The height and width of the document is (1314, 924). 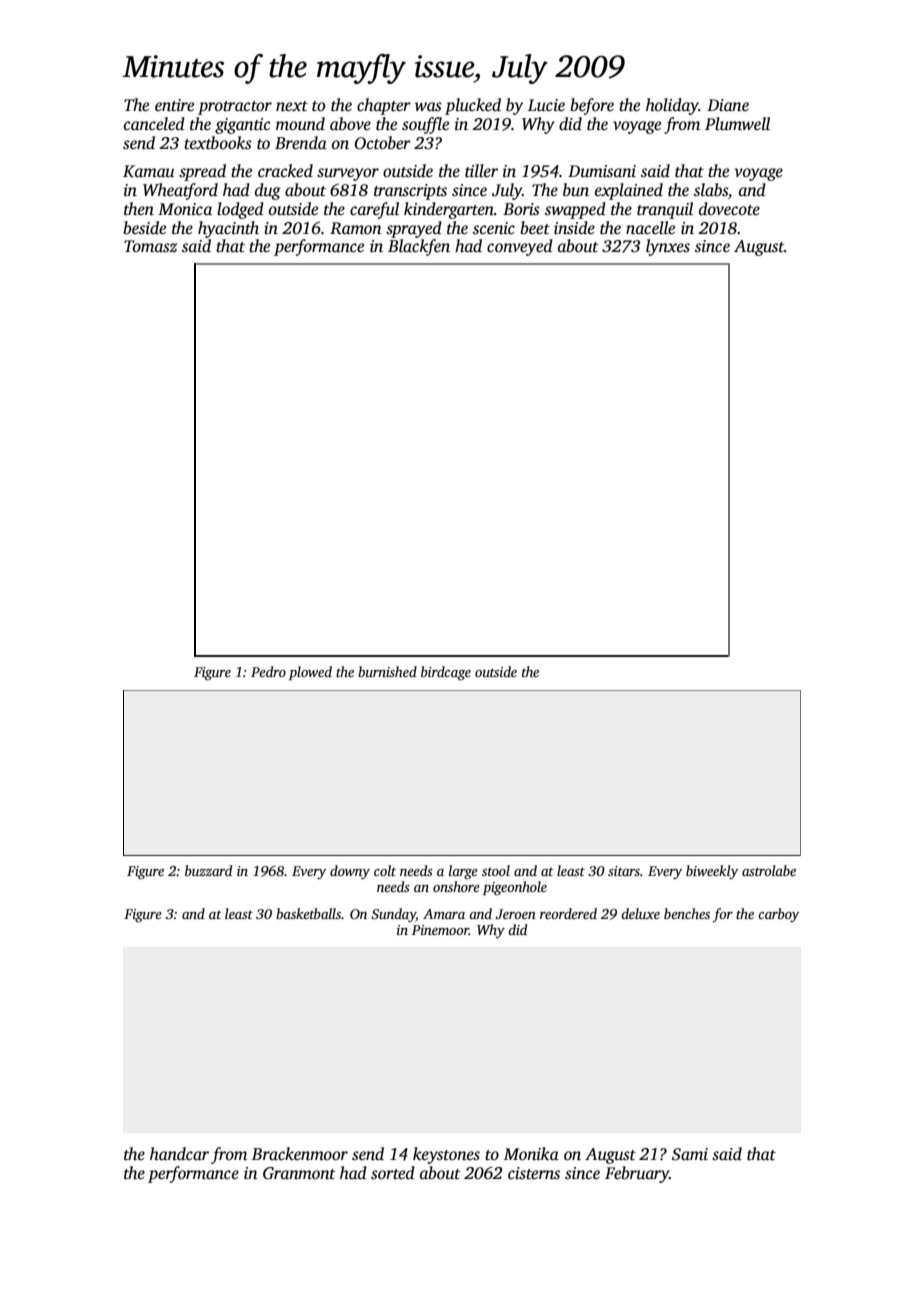 What do you see at coordinates (515, 888) in the document?
I see `pigeonhole` at bounding box center [515, 888].
